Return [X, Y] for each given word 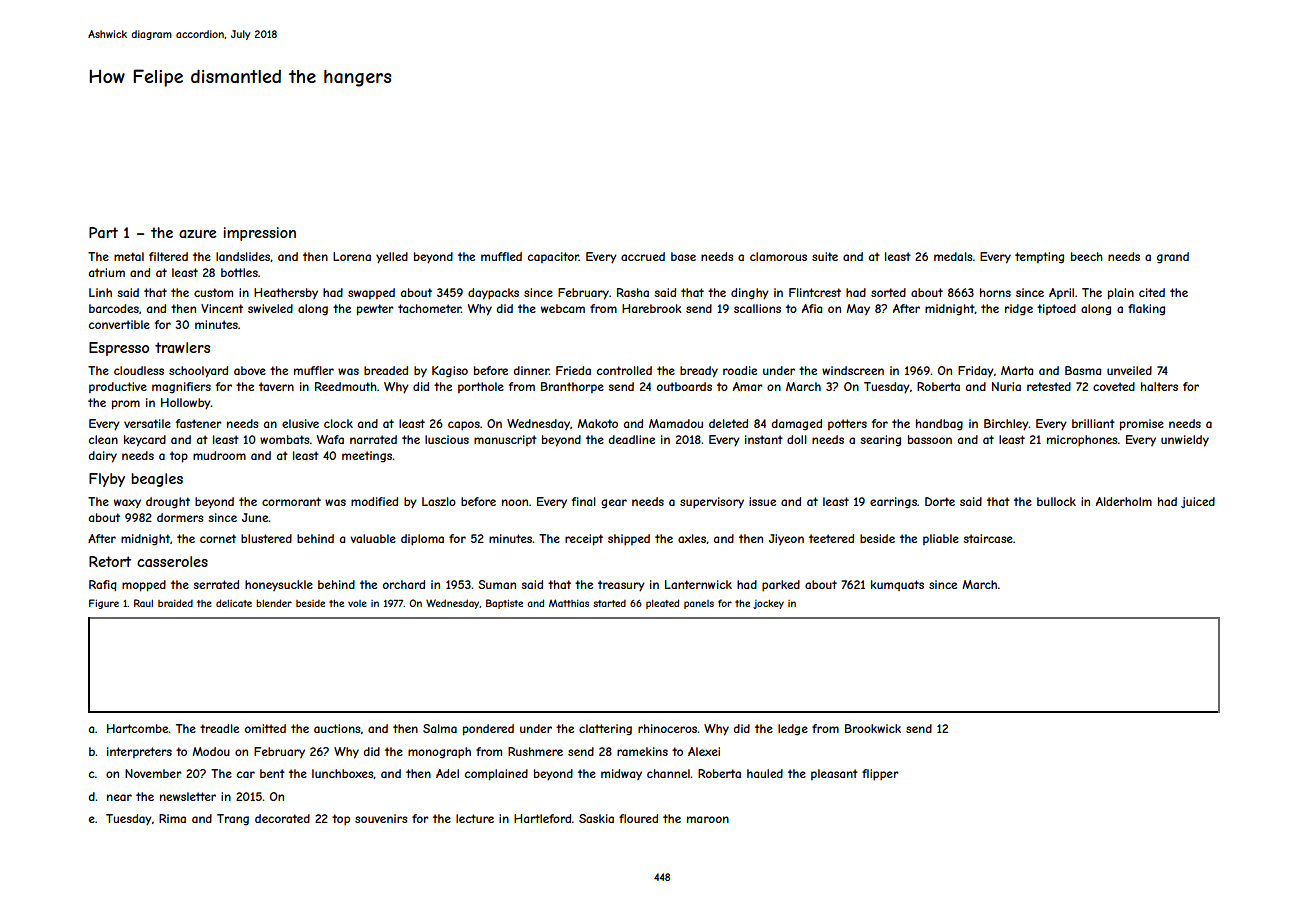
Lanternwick [698, 584]
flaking [1146, 310]
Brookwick [873, 728]
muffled [501, 256]
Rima [172, 818]
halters [1159, 386]
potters [847, 424]
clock [338, 423]
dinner [531, 370]
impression [259, 234]
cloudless [139, 370]
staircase [988, 538]
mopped [144, 586]
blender [274, 603]
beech [1087, 256]
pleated [662, 604]
